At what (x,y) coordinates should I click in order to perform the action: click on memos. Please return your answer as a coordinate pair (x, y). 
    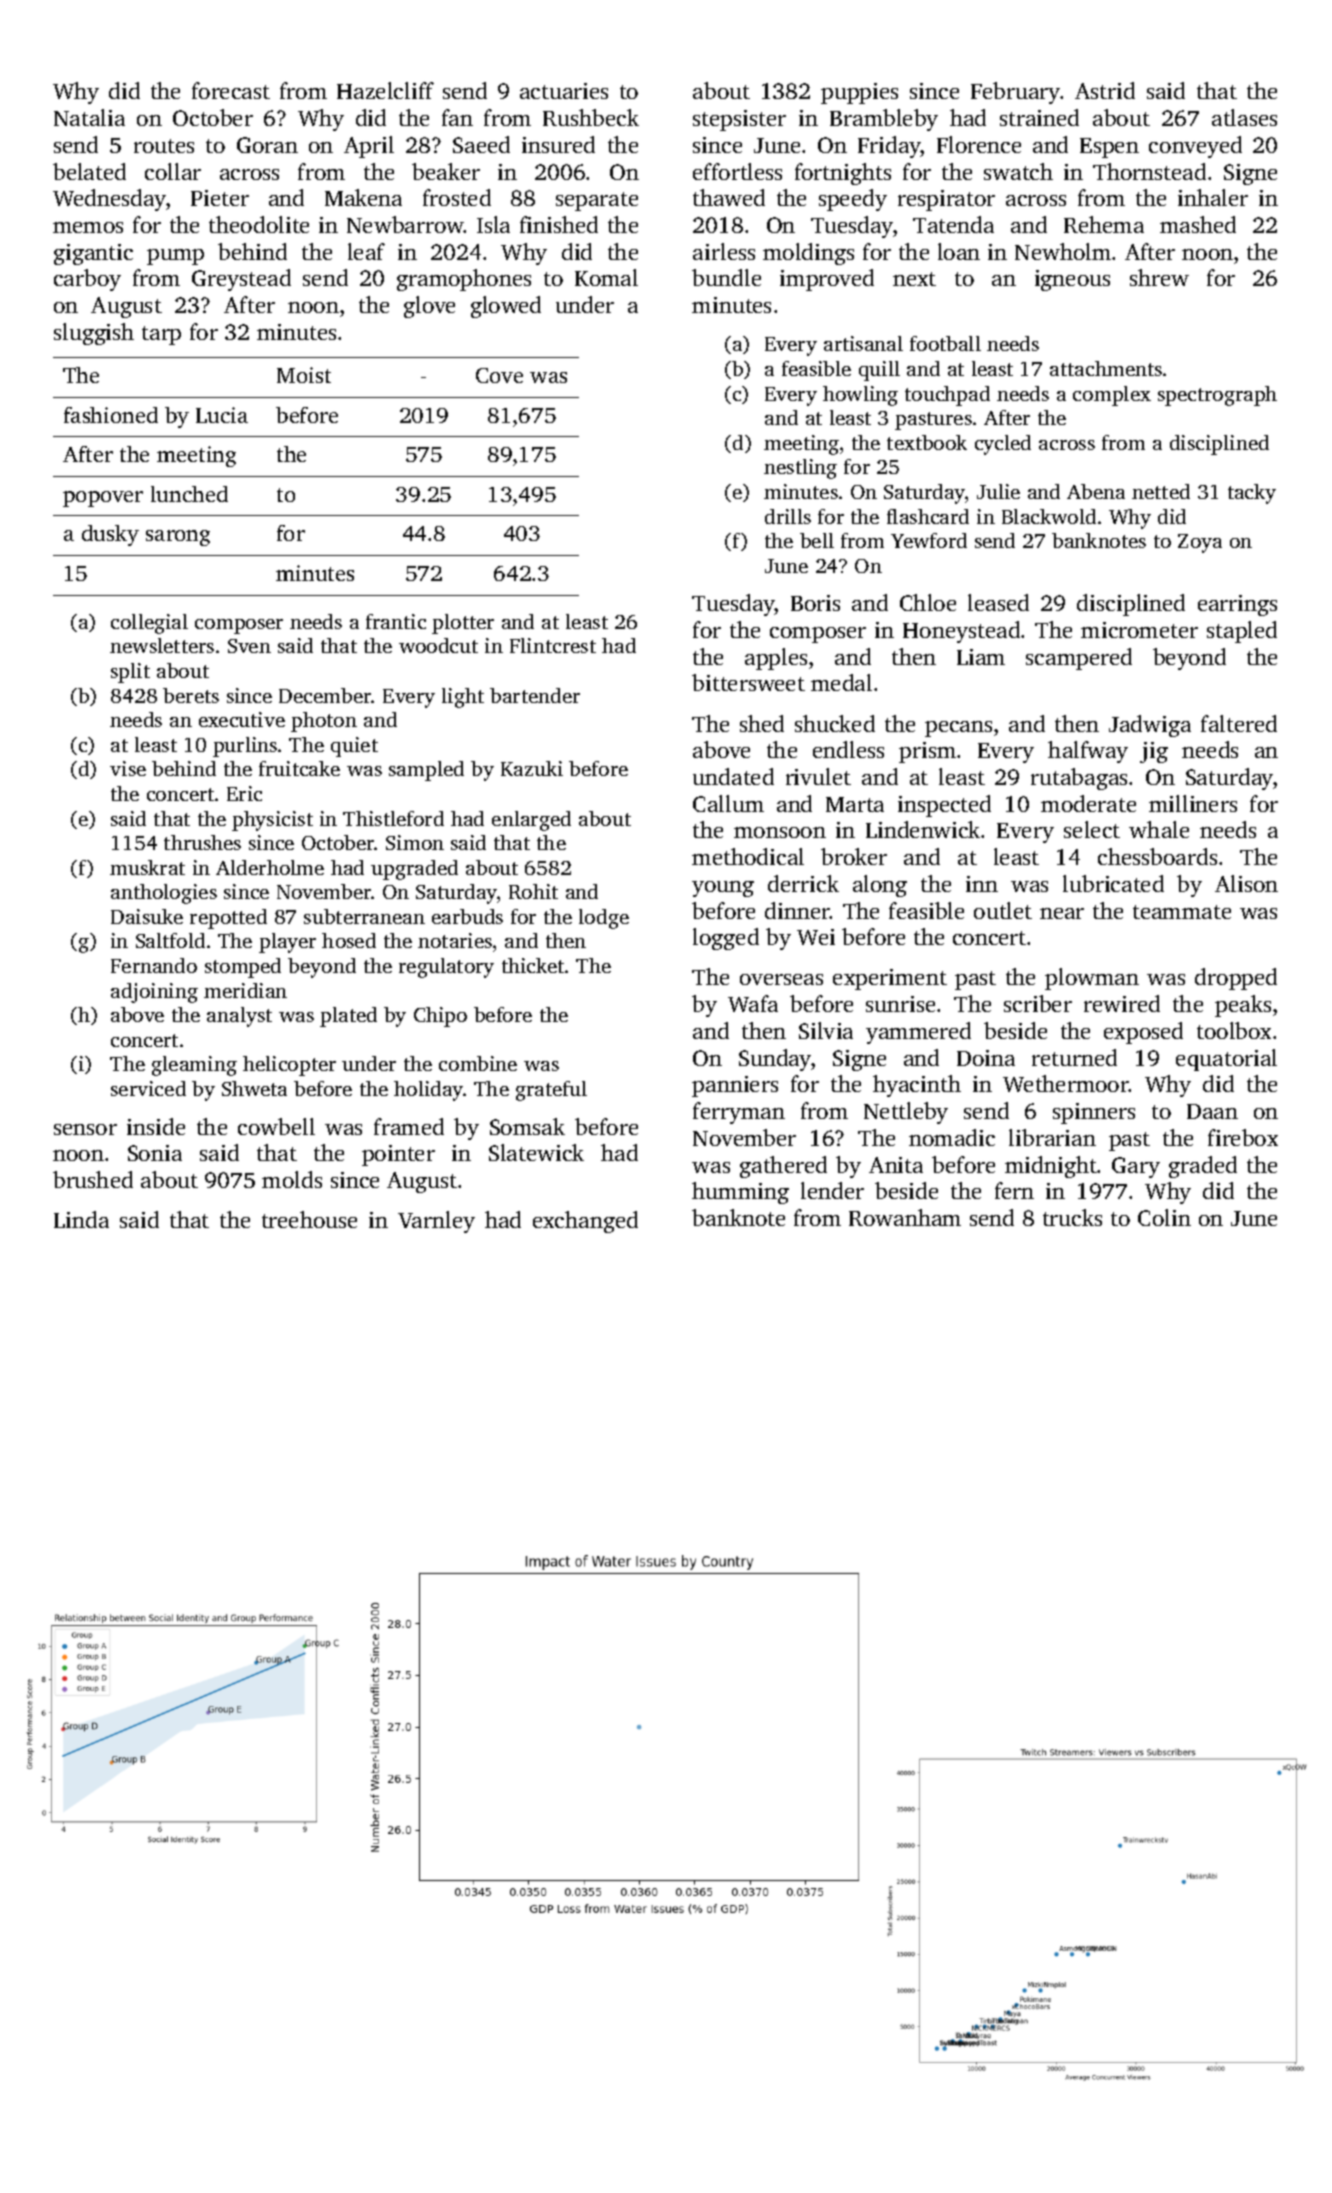
    Looking at the image, I should click on (88, 227).
